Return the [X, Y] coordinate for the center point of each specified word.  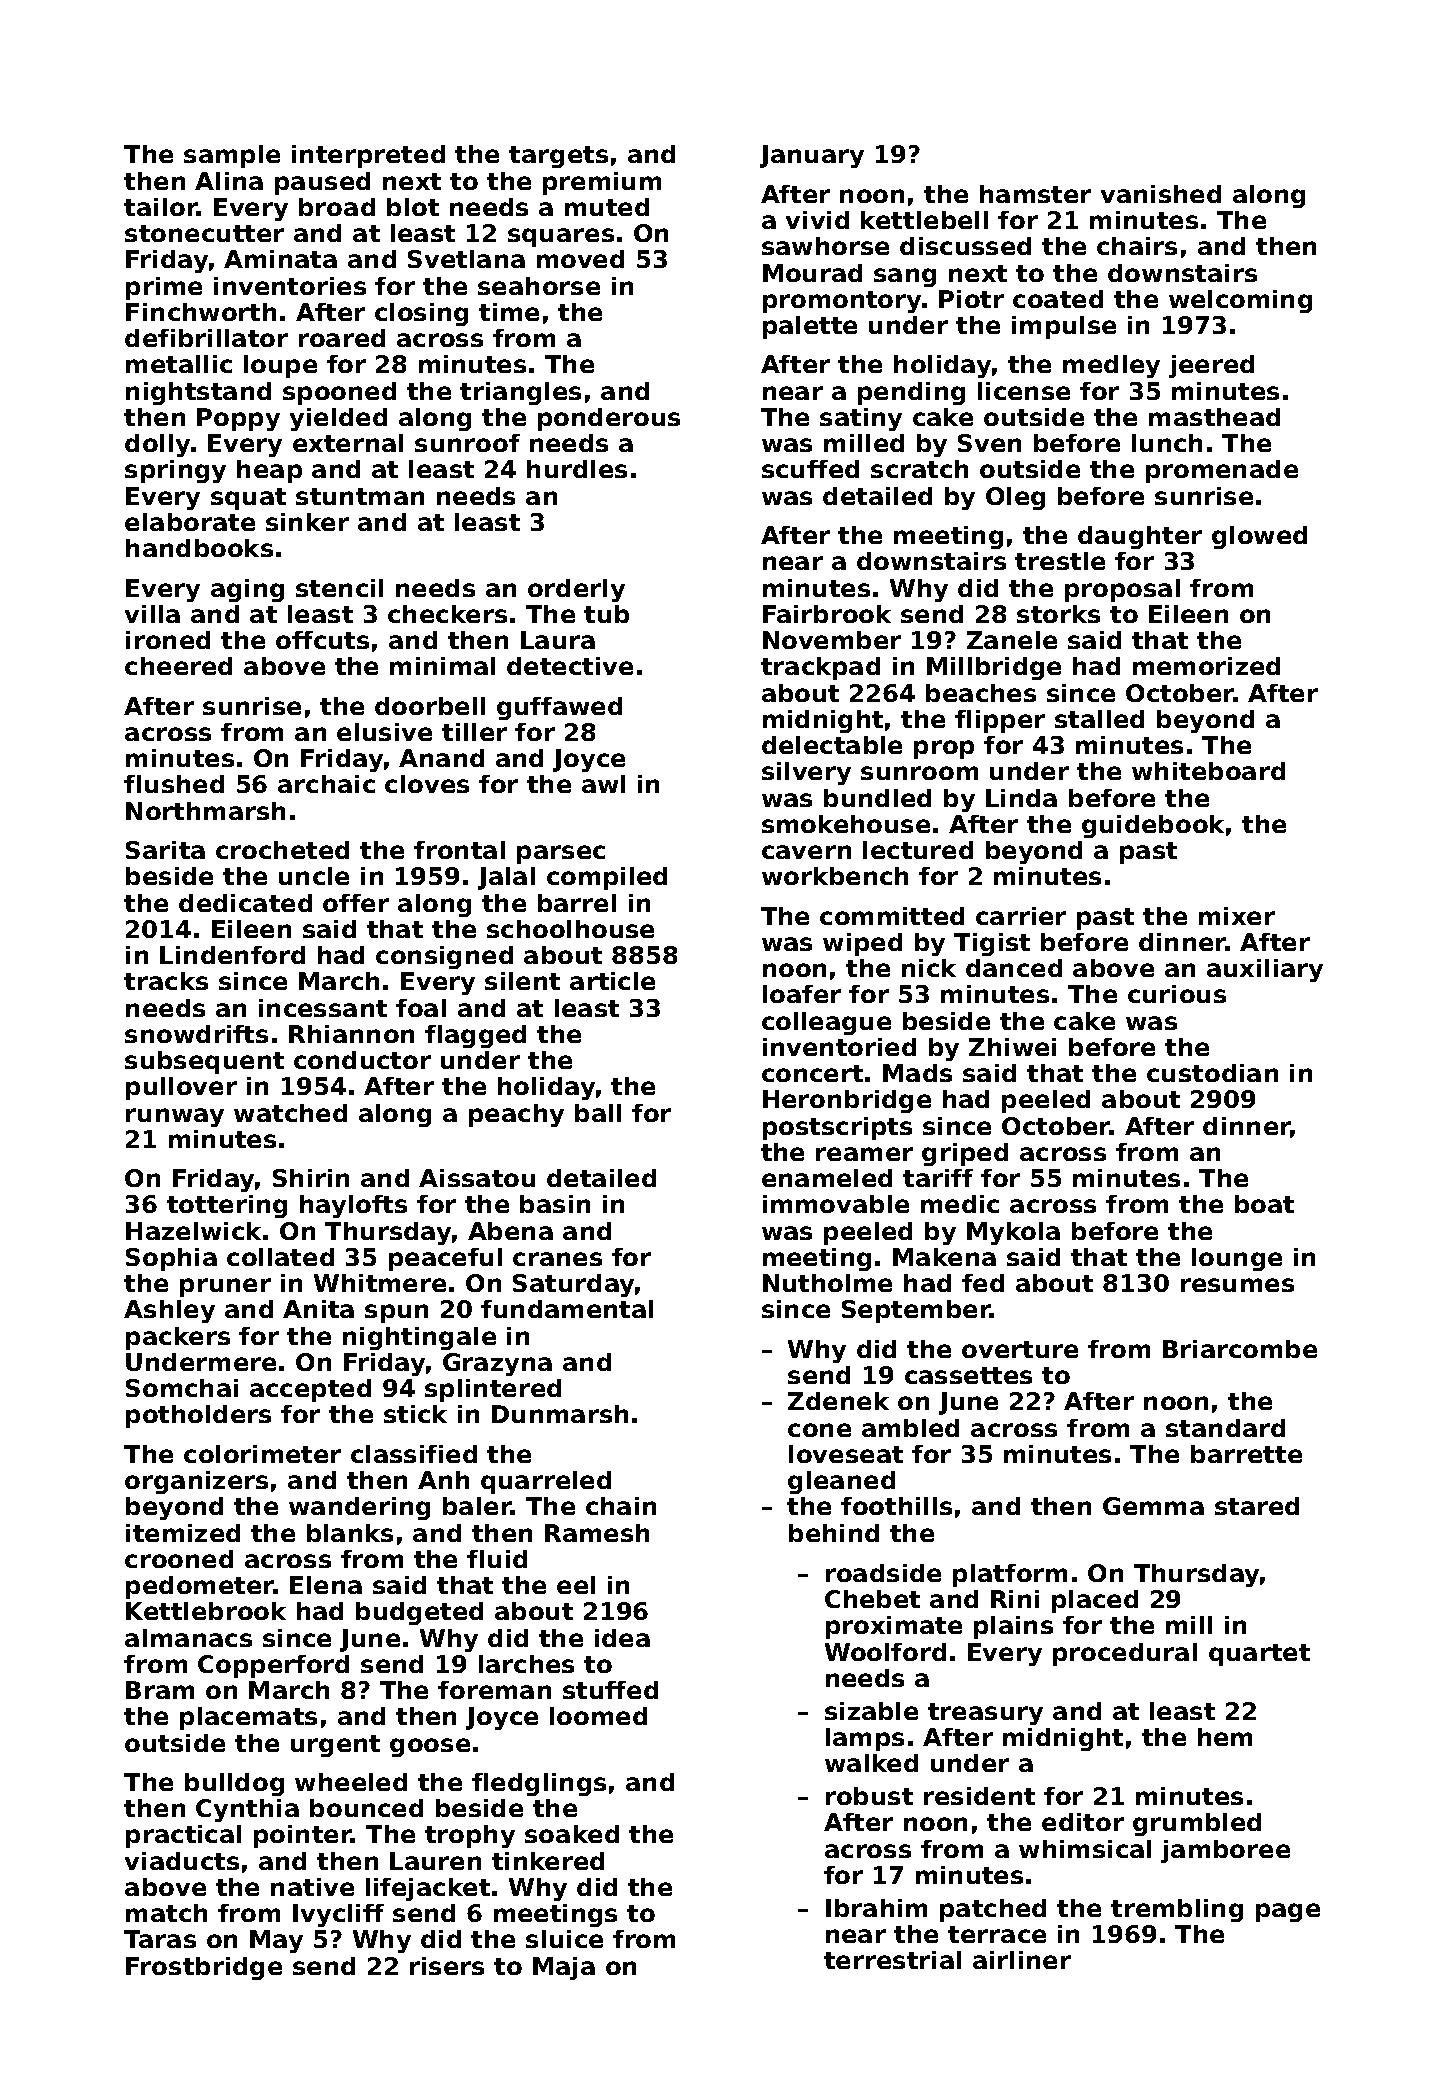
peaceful [445, 1259]
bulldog [234, 1784]
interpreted [368, 156]
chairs [1137, 246]
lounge [1237, 1259]
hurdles [577, 469]
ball [598, 1113]
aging [247, 590]
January [812, 156]
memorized [1206, 666]
